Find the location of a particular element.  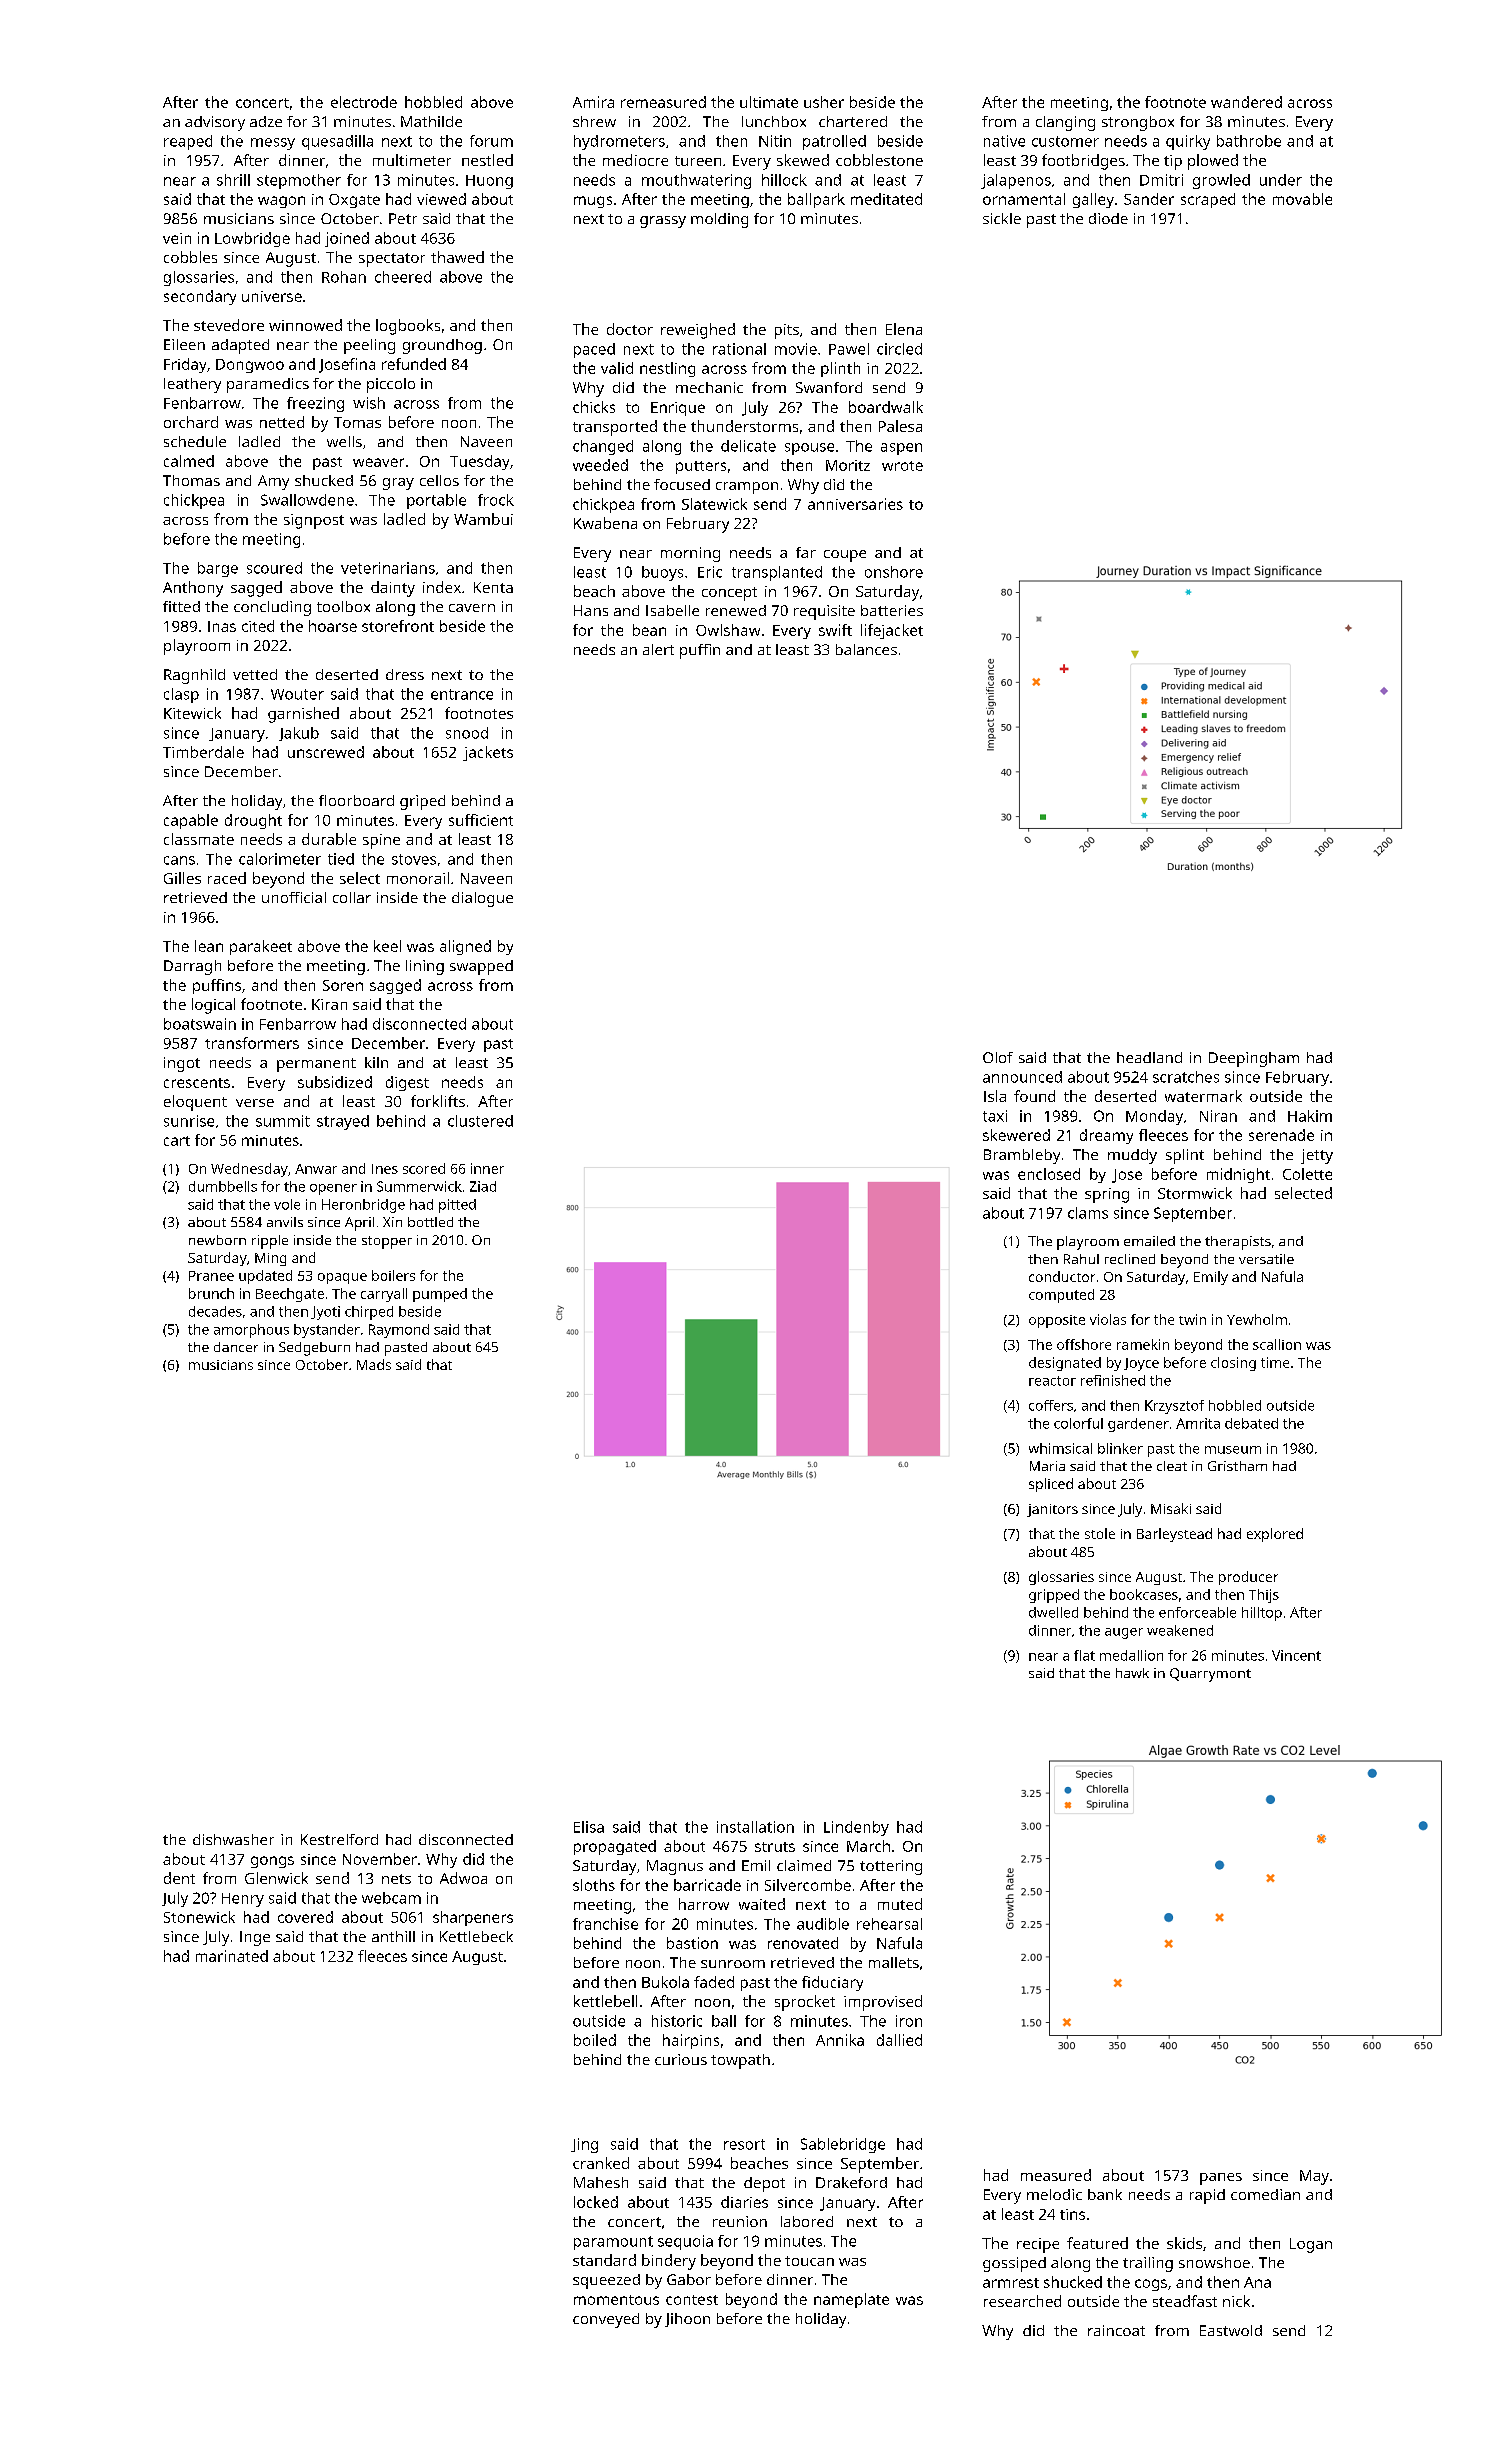

wandered is located at coordinates (1246, 102).
